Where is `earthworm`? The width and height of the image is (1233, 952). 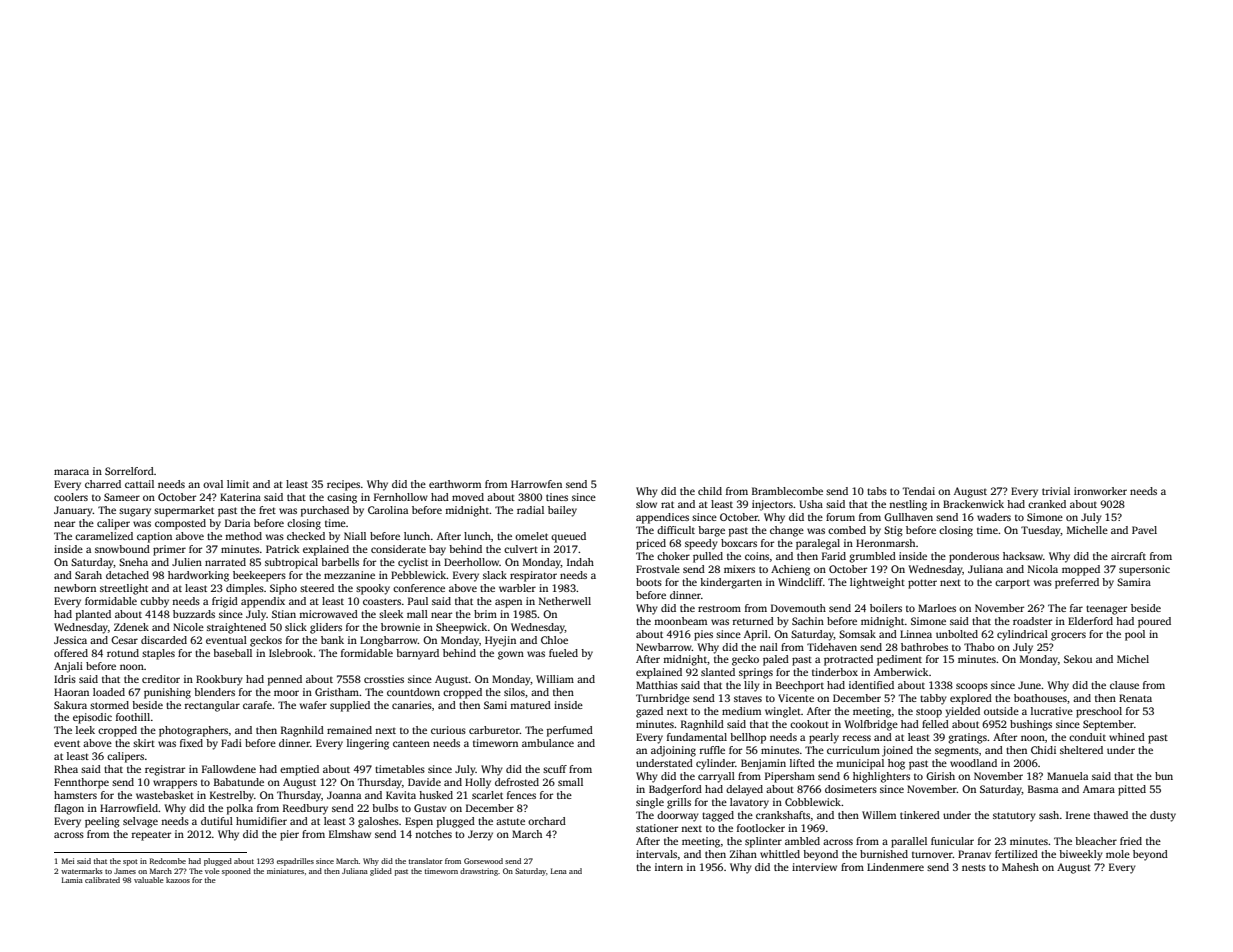
earthworm is located at coordinates (455, 484).
